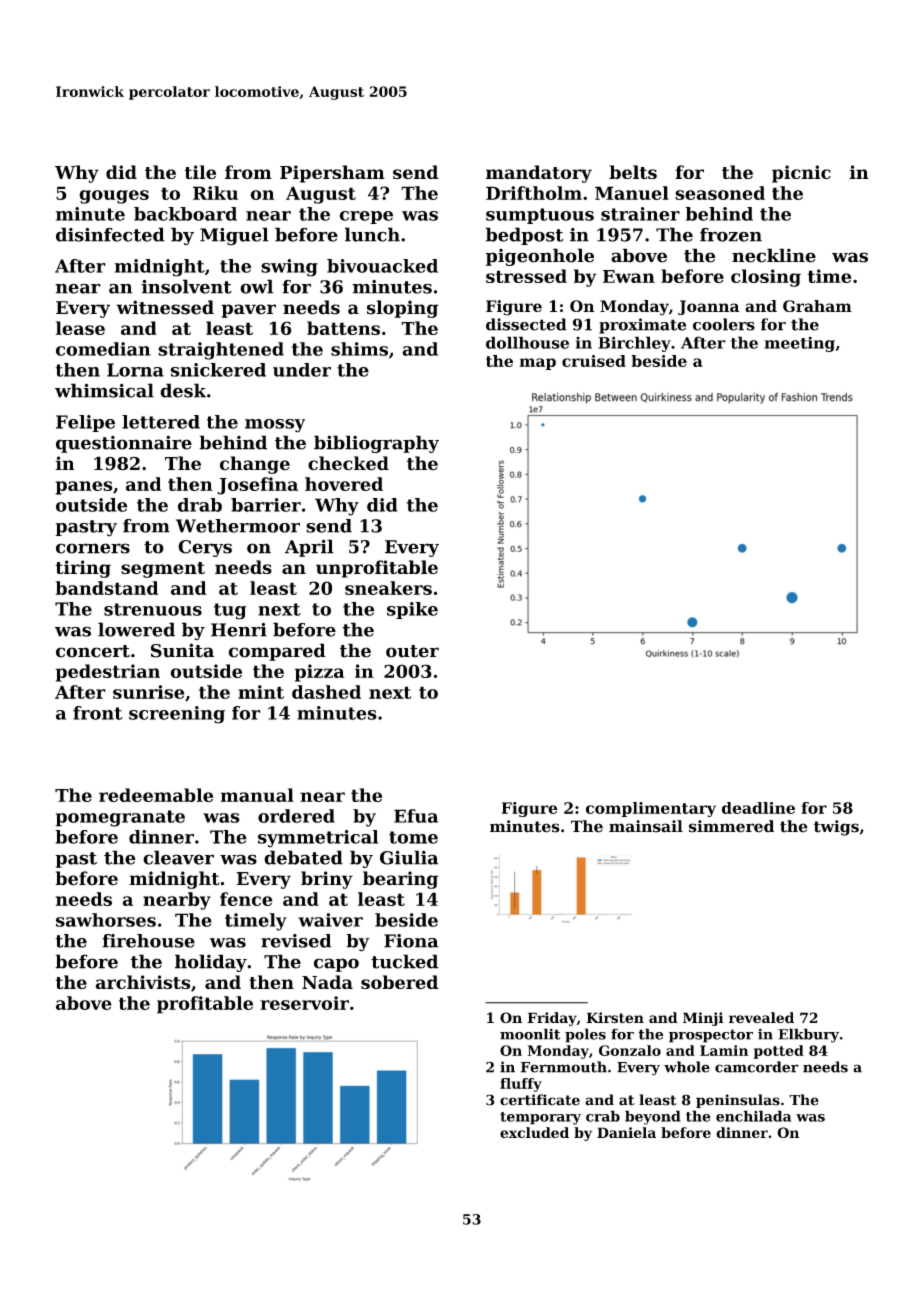 The height and width of the document is (1311, 924). Describe the element at coordinates (376, 444) in the document. I see `bibliography` at that location.
